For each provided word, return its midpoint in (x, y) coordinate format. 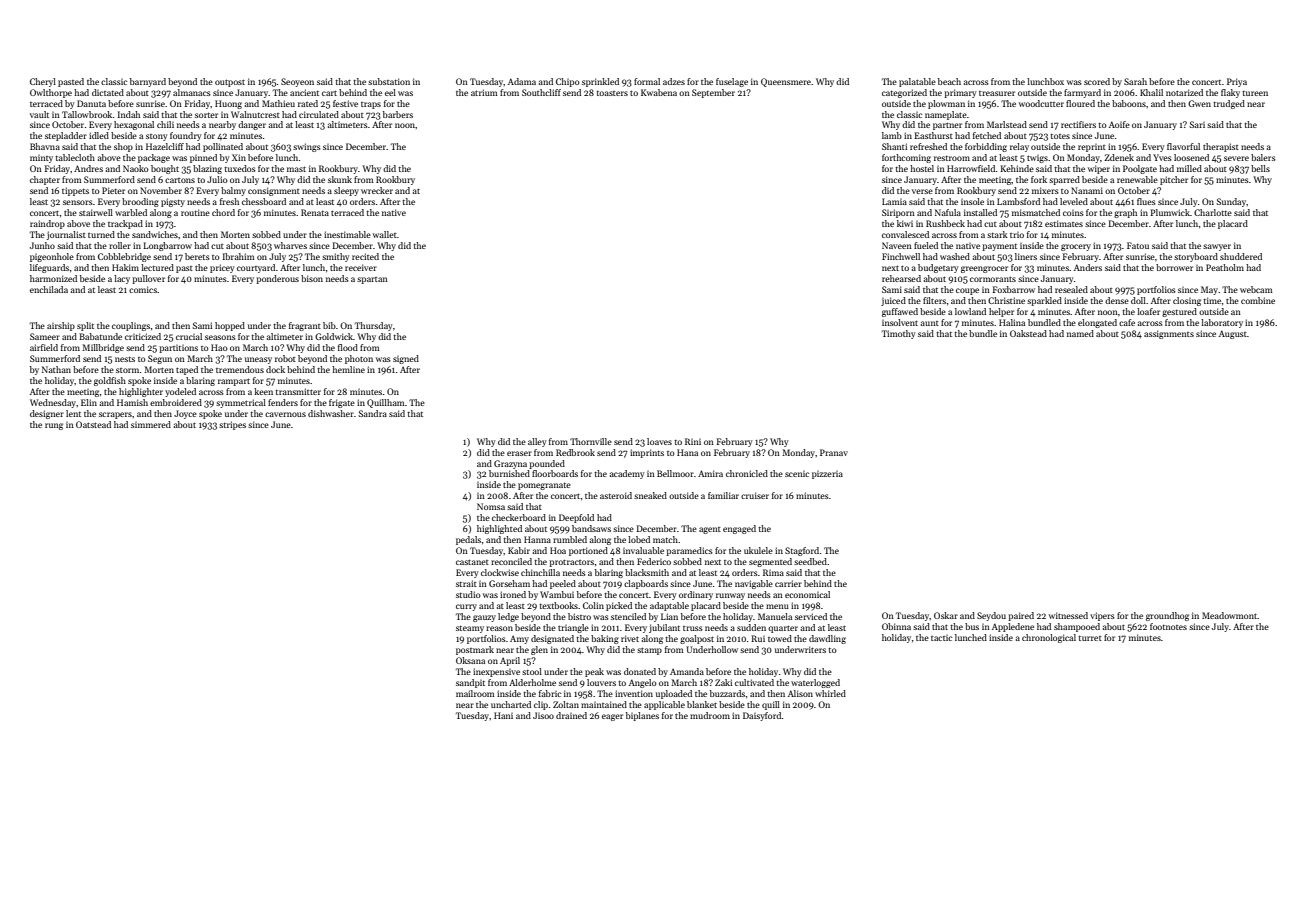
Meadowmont (1230, 615)
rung (54, 426)
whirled (830, 693)
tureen (1255, 93)
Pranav (834, 452)
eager (612, 717)
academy (627, 474)
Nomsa (491, 506)
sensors (78, 202)
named (1080, 333)
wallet (385, 234)
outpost (230, 83)
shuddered (1241, 256)
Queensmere (786, 82)
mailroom (475, 693)
